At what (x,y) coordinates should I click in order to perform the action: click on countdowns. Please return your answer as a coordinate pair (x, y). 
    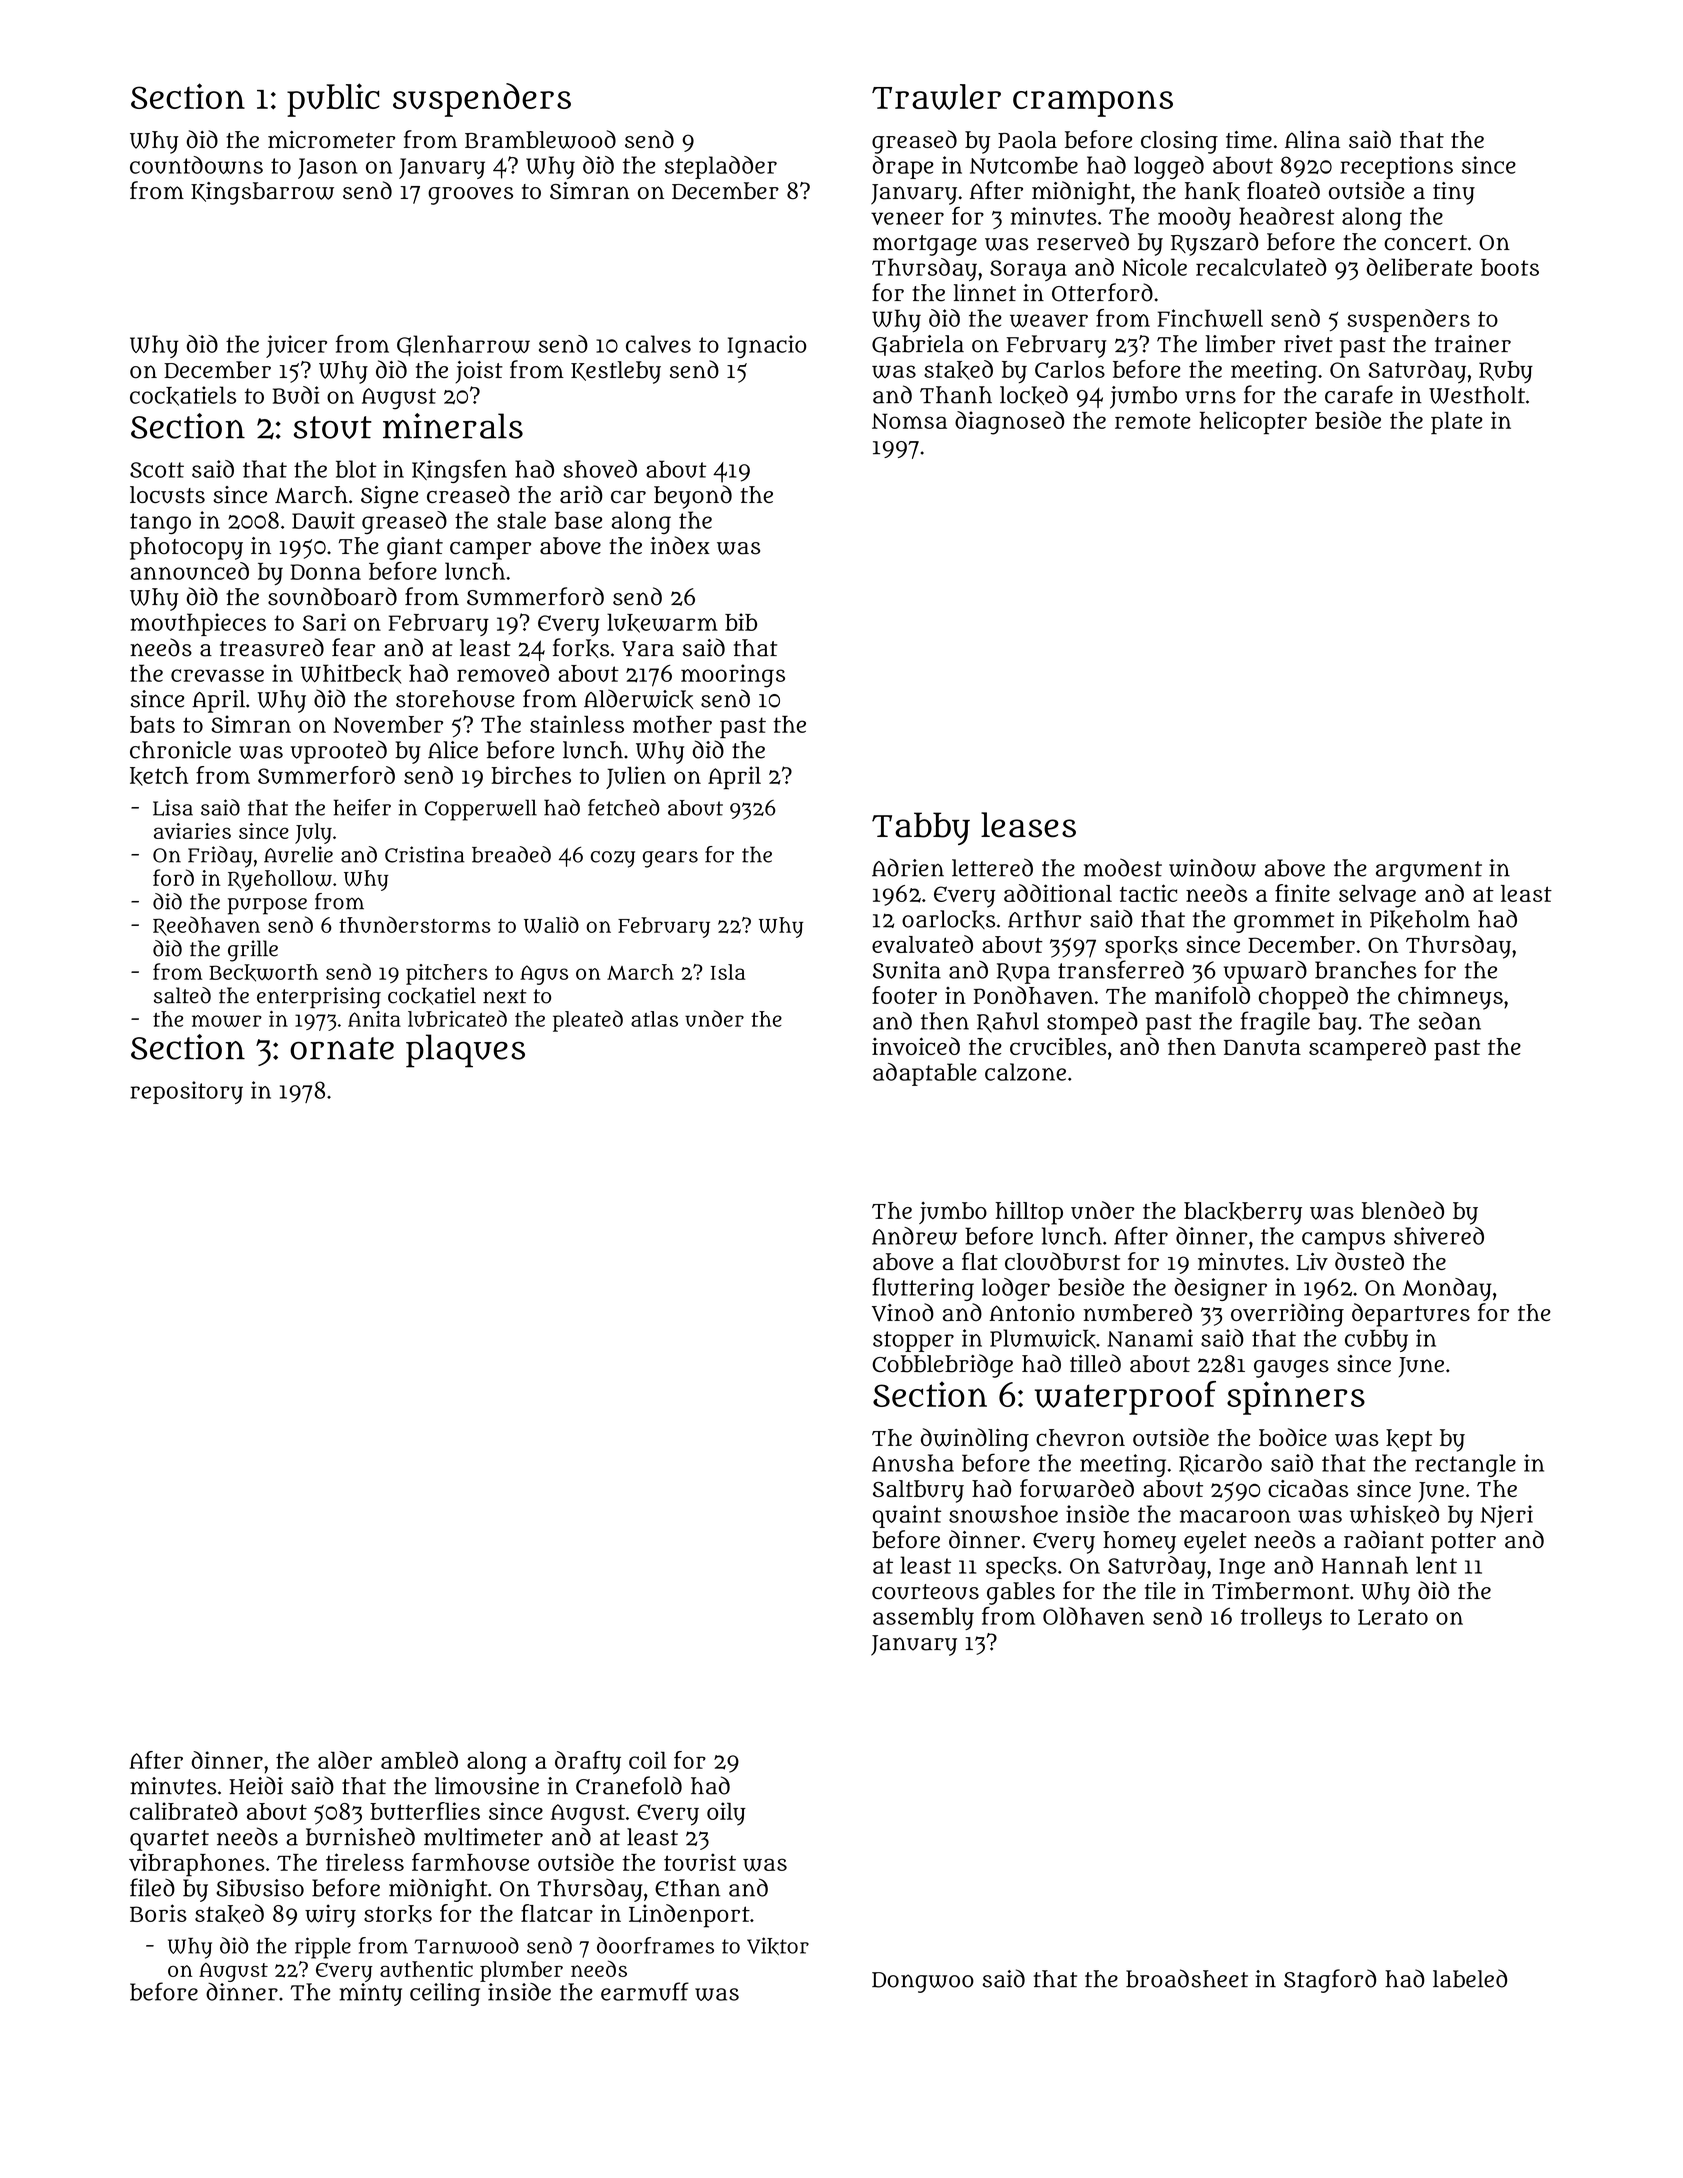
    Looking at the image, I should click on (196, 165).
